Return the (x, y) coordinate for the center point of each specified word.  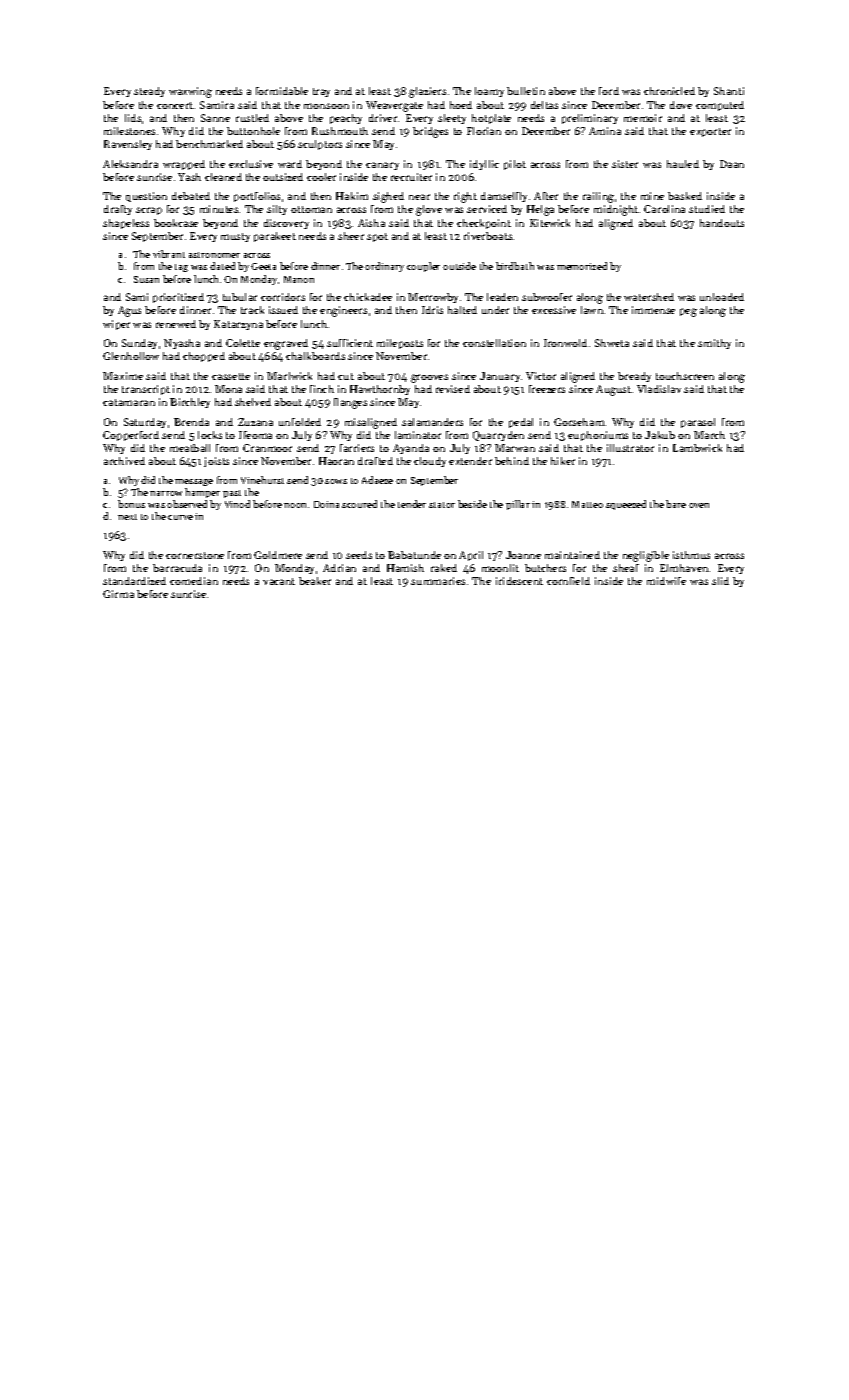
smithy (714, 344)
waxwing (190, 92)
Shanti (729, 91)
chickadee (368, 297)
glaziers (427, 92)
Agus (129, 311)
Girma (118, 594)
